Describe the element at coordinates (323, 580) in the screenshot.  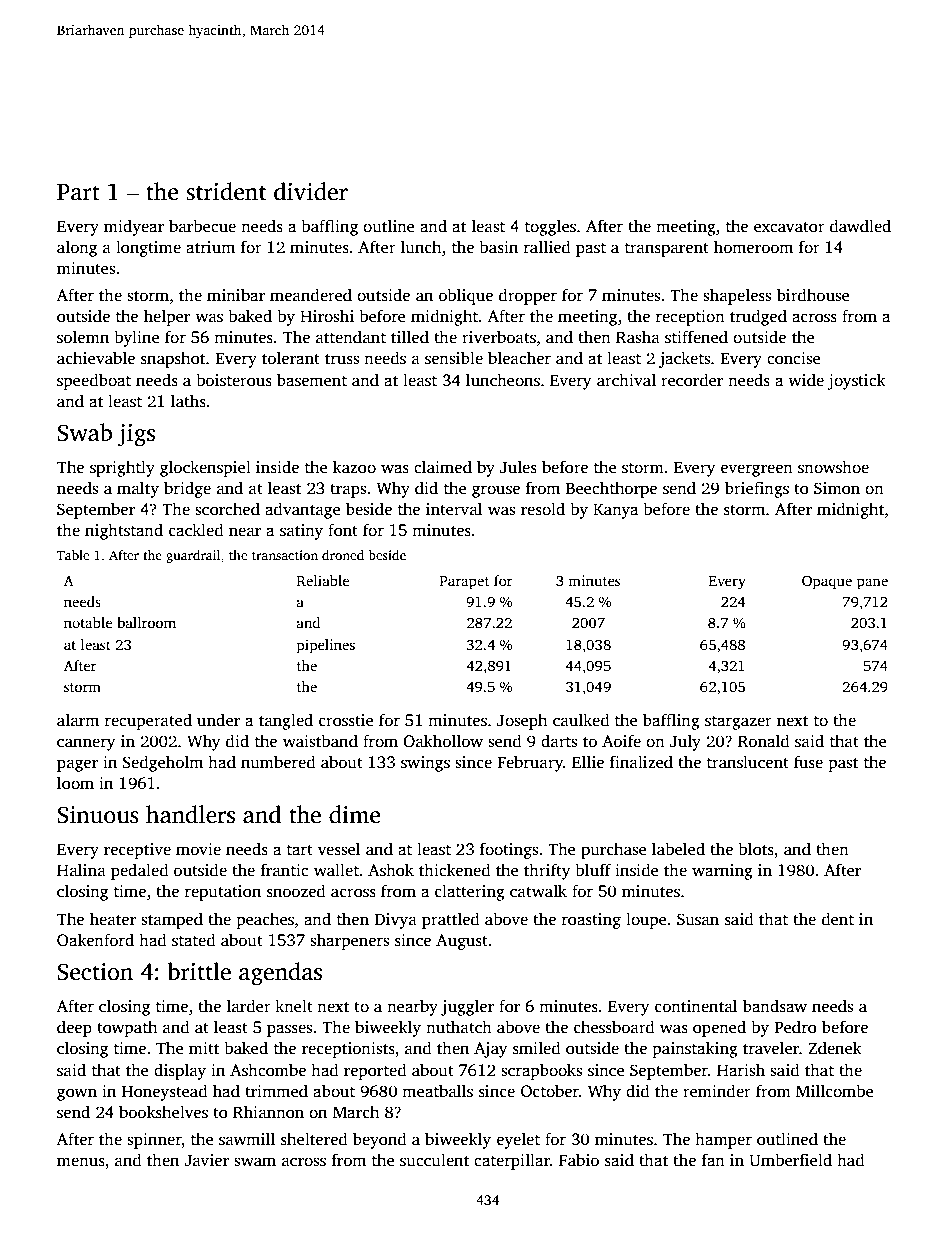
I see `Reliable` at that location.
